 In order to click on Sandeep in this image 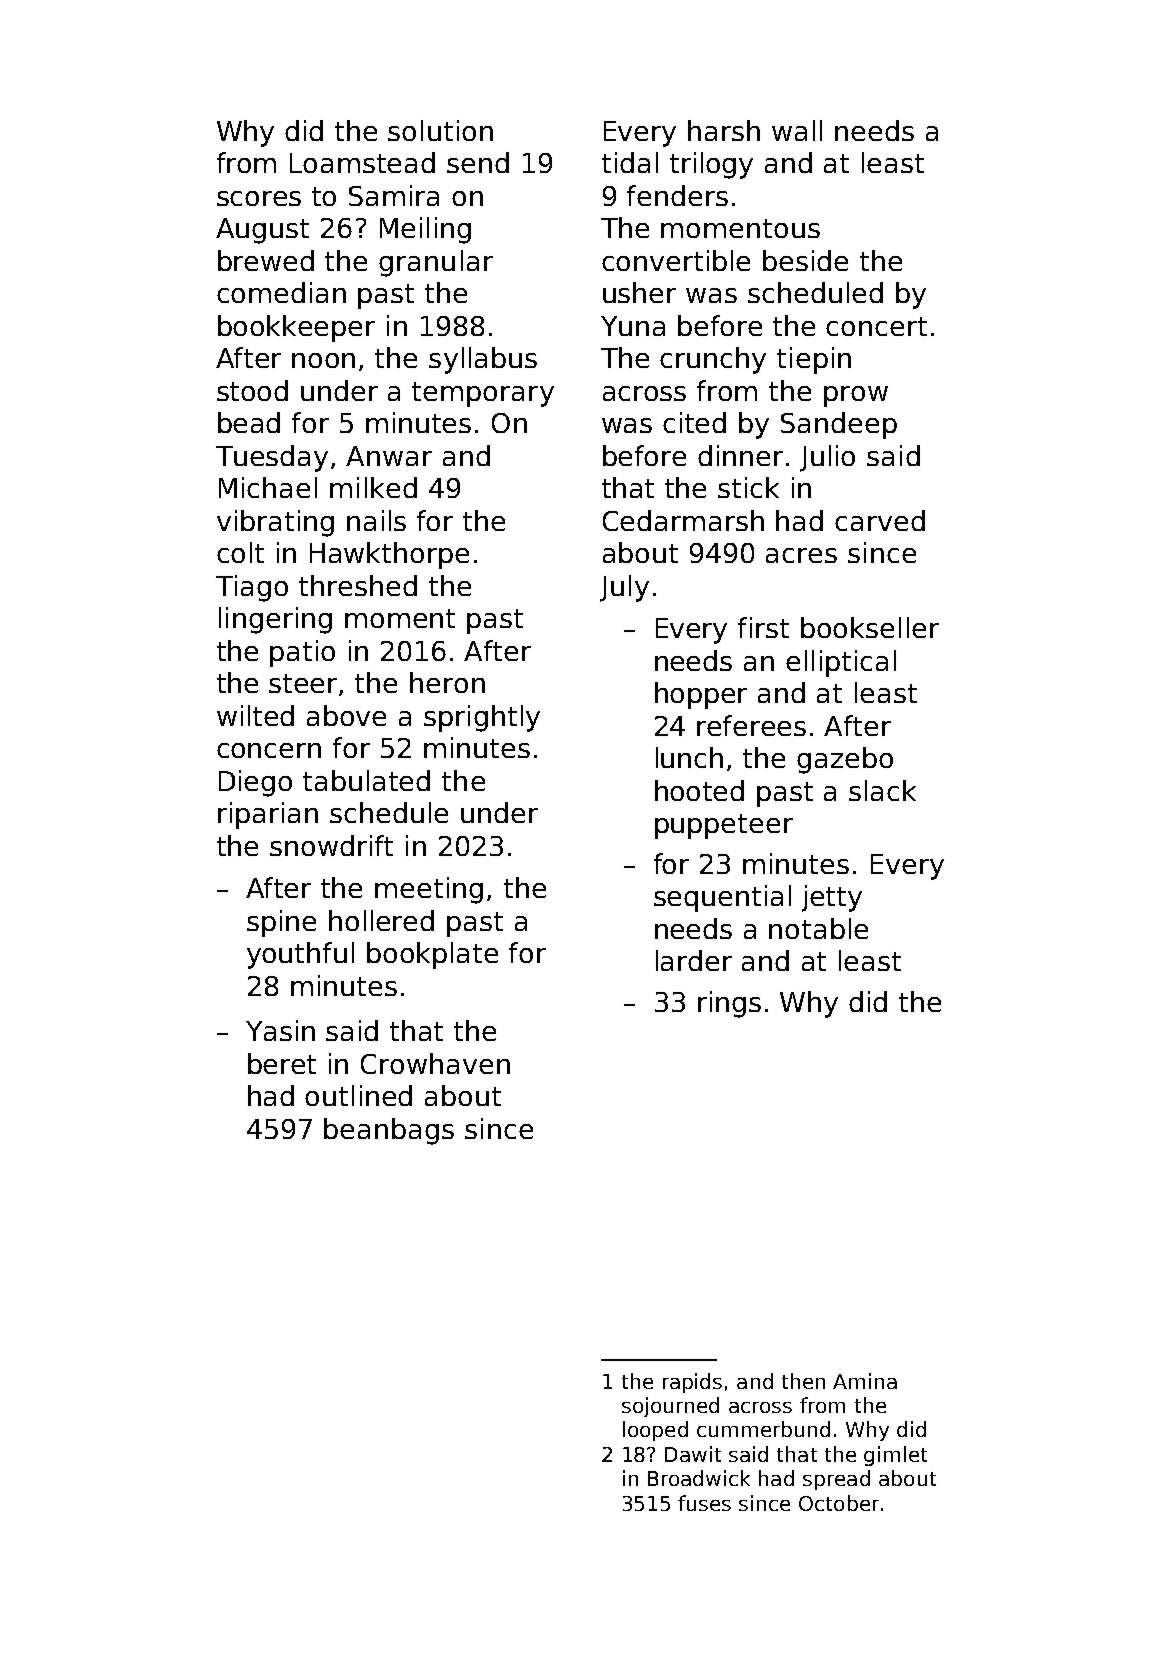, I will do `click(839, 425)`.
